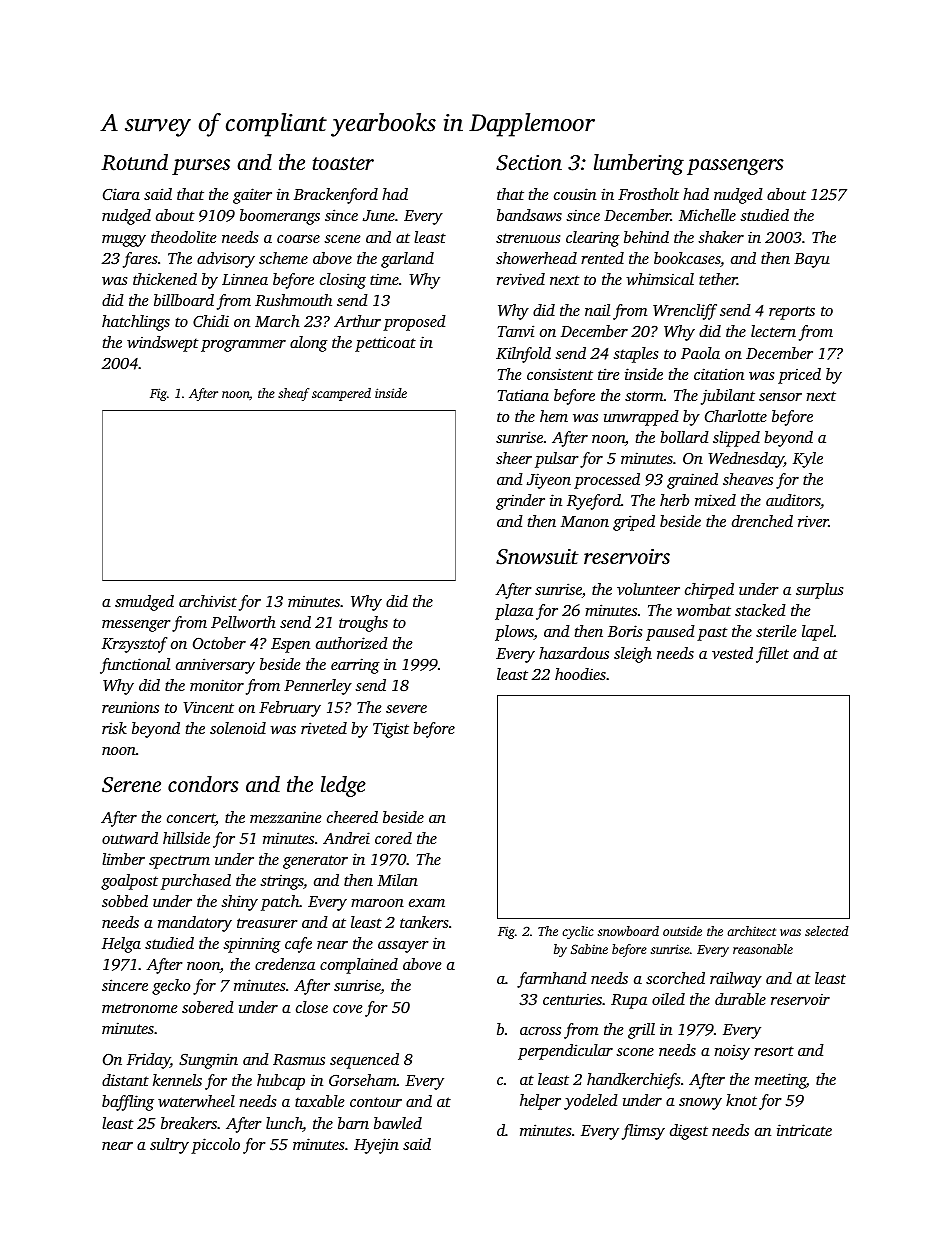  What do you see at coordinates (792, 313) in the image?
I see `reports` at bounding box center [792, 313].
